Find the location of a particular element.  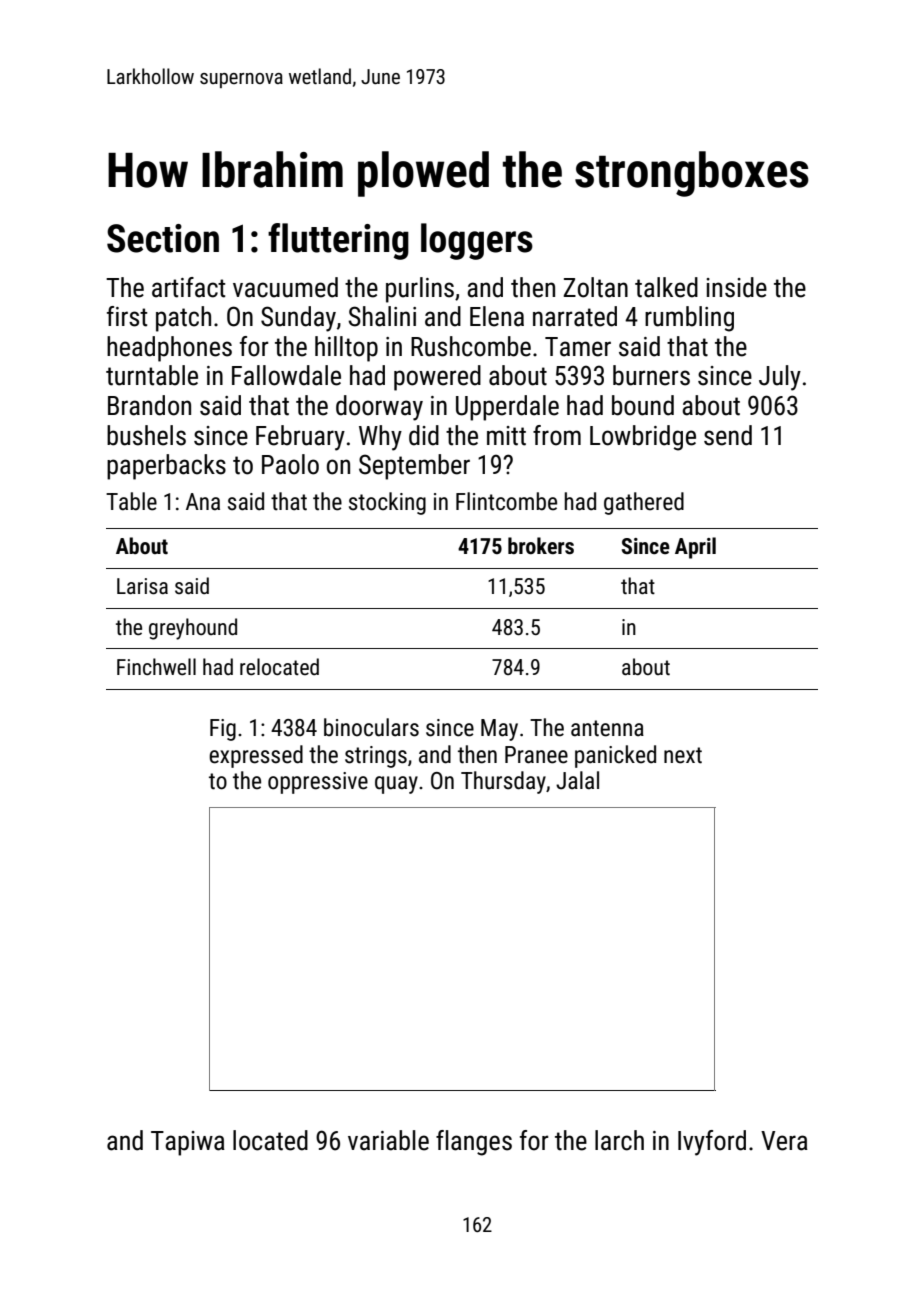

loggers is located at coordinates (477, 241).
